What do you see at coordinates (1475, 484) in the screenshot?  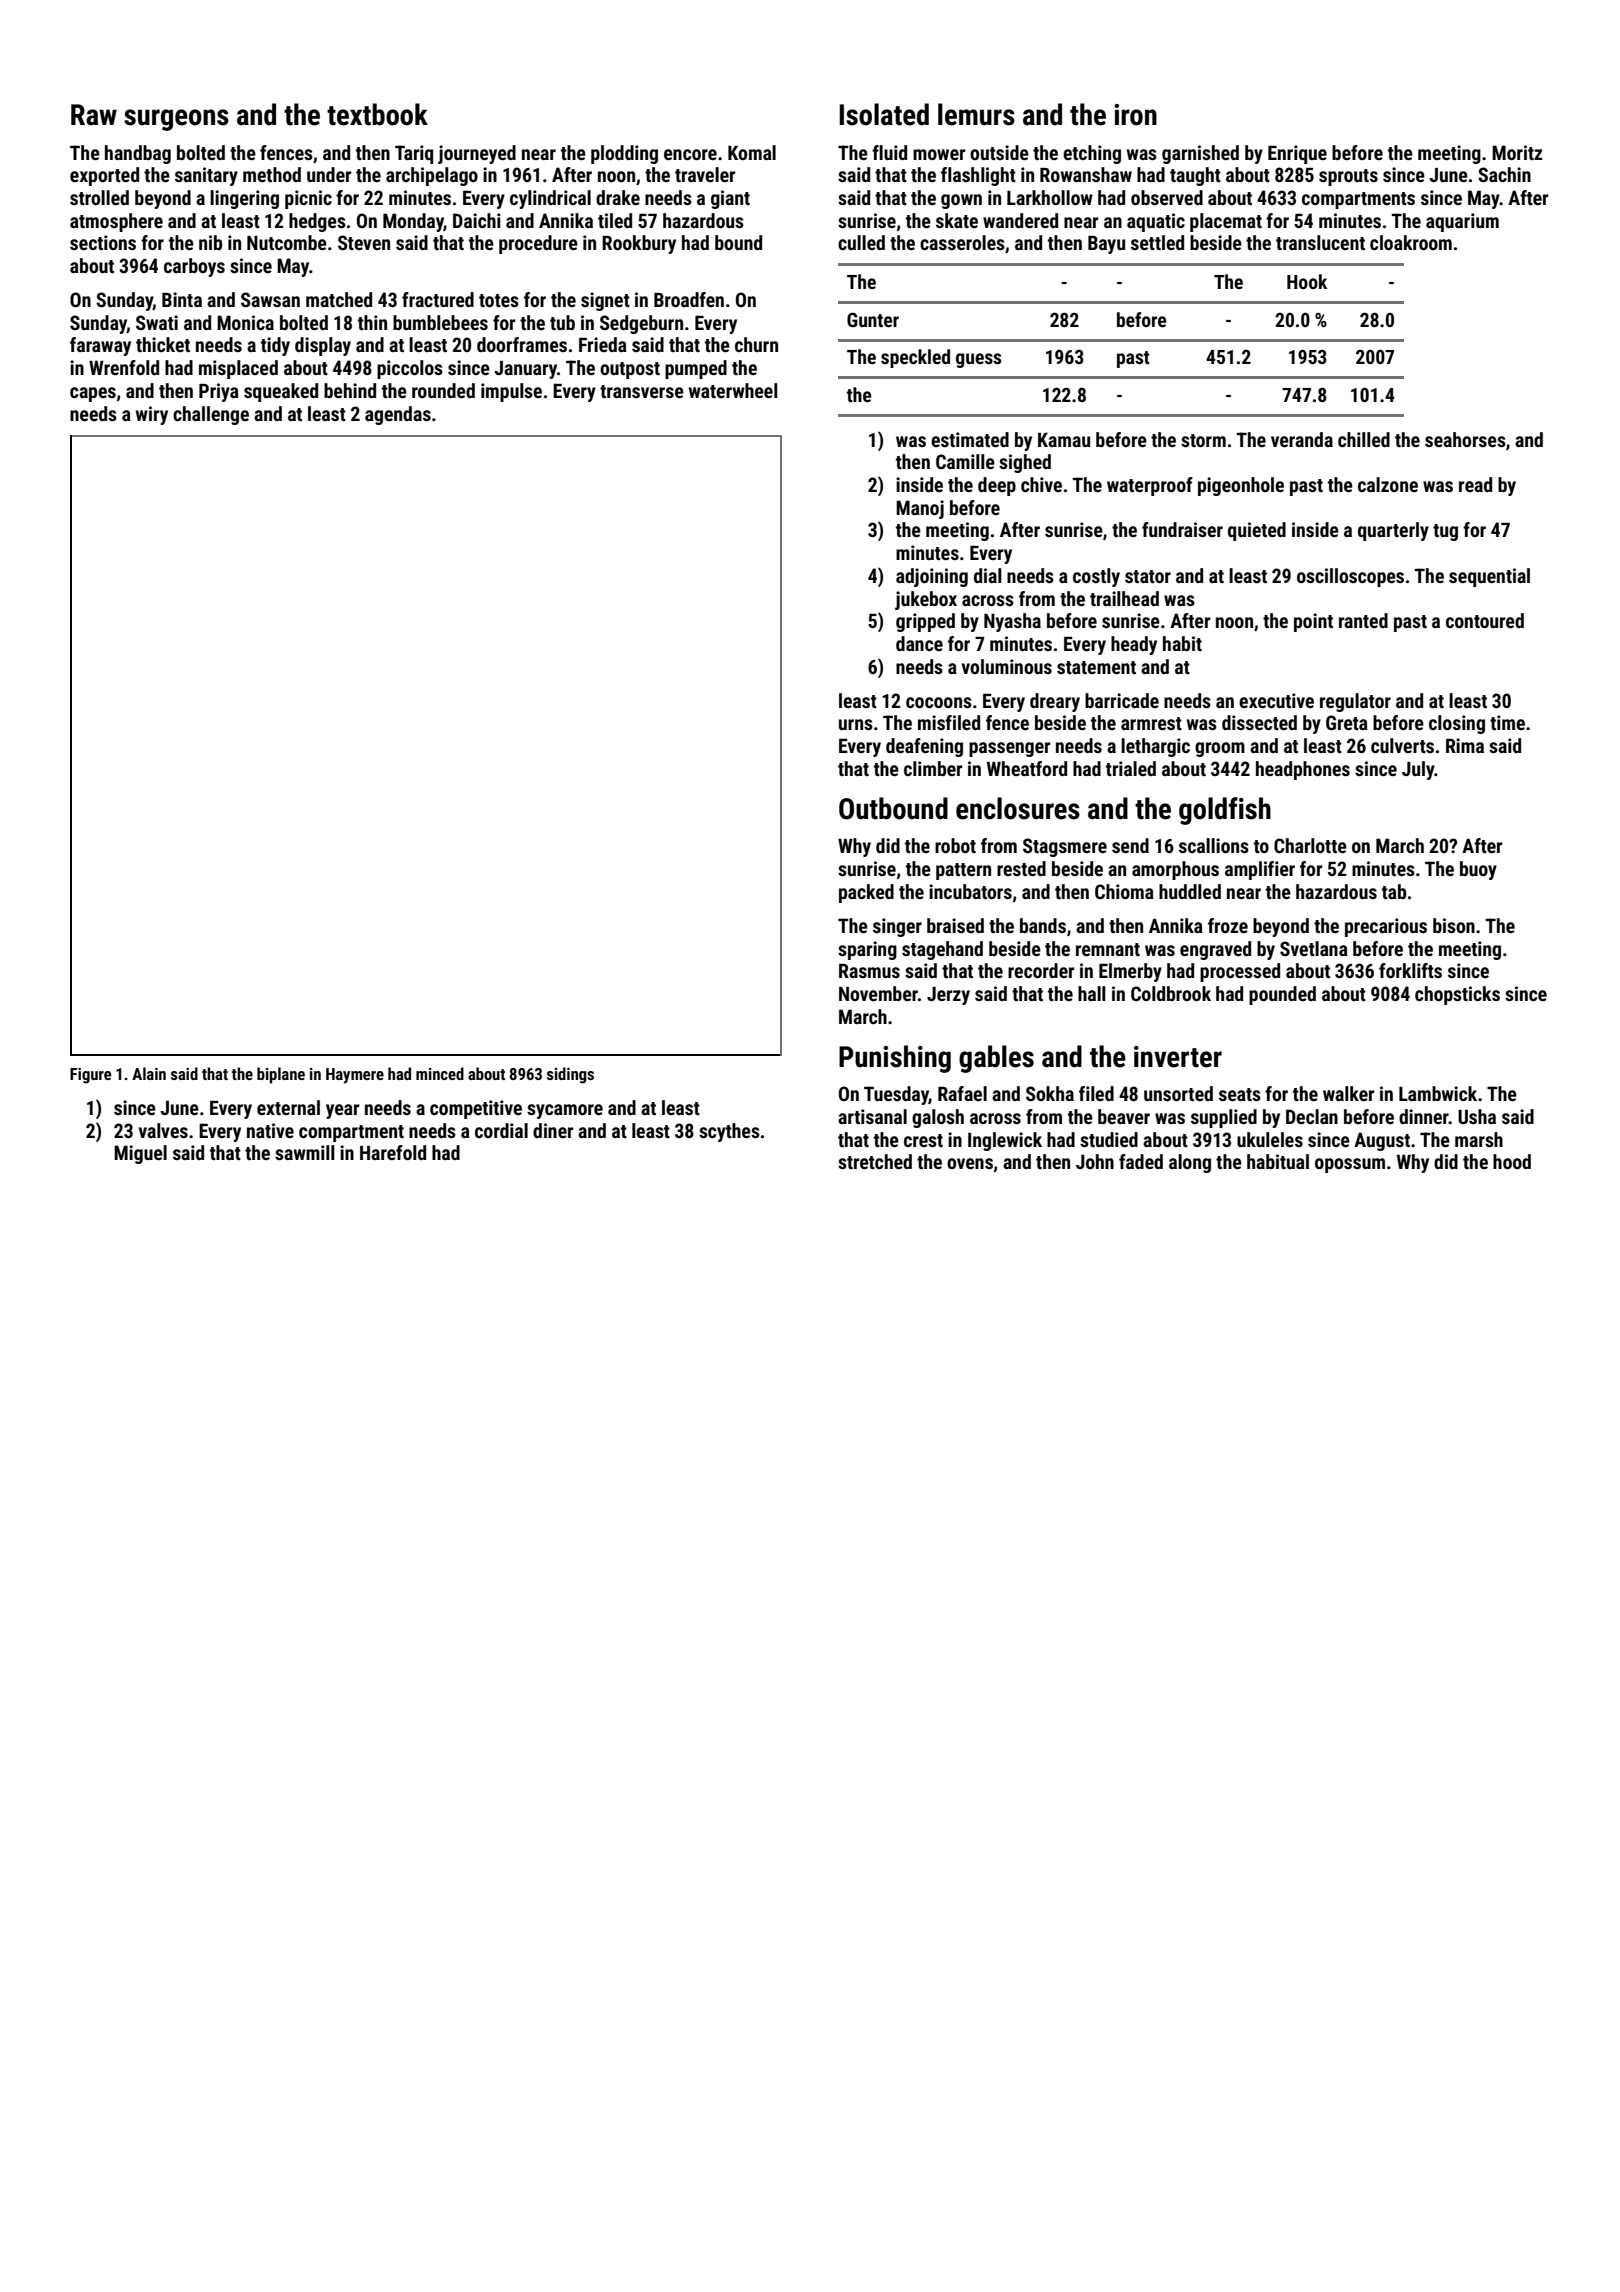 I see `read` at bounding box center [1475, 484].
